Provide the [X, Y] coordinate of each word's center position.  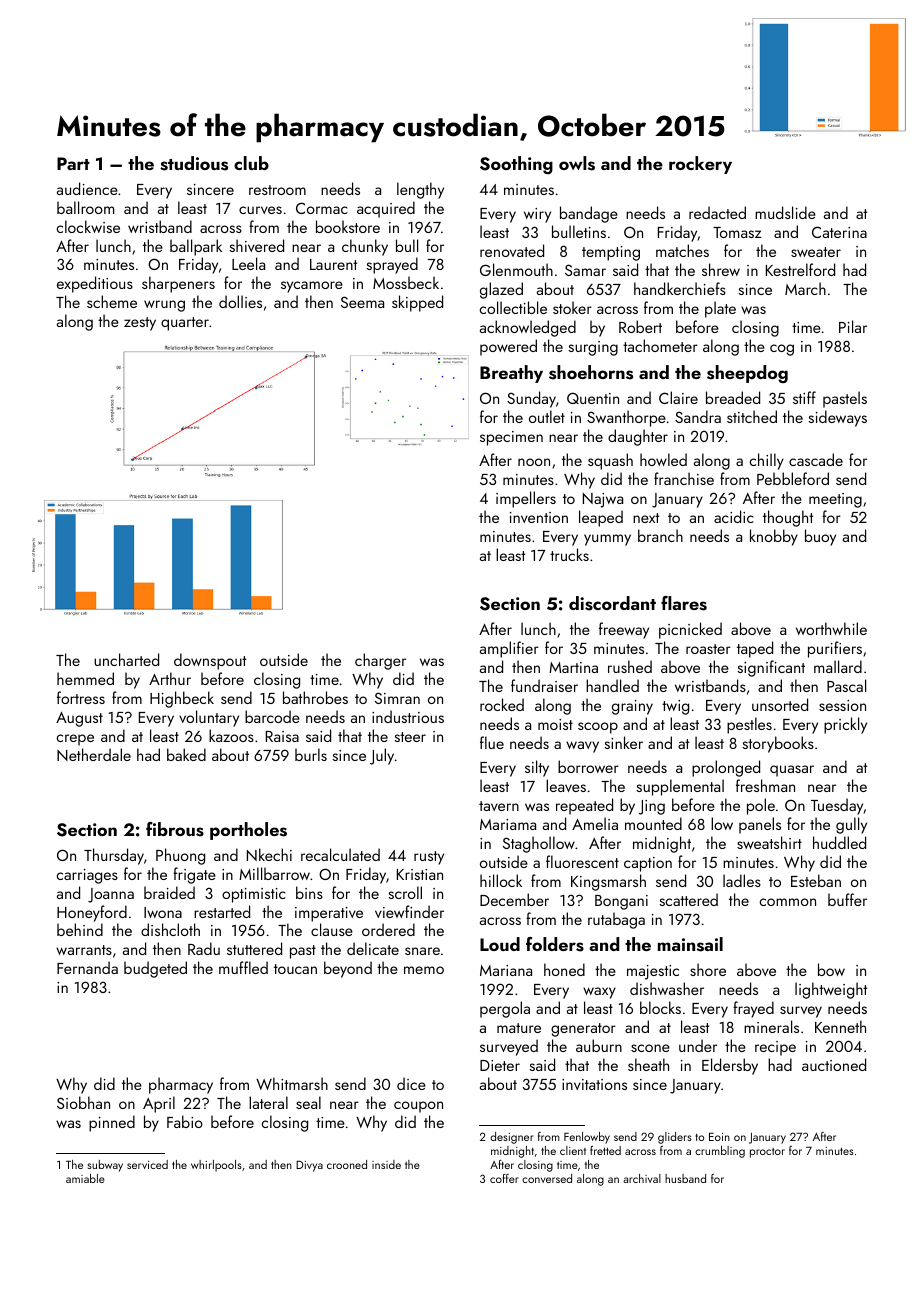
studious [194, 163]
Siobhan [83, 1102]
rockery [700, 165]
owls [577, 163]
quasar [792, 771]
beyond [348, 969]
